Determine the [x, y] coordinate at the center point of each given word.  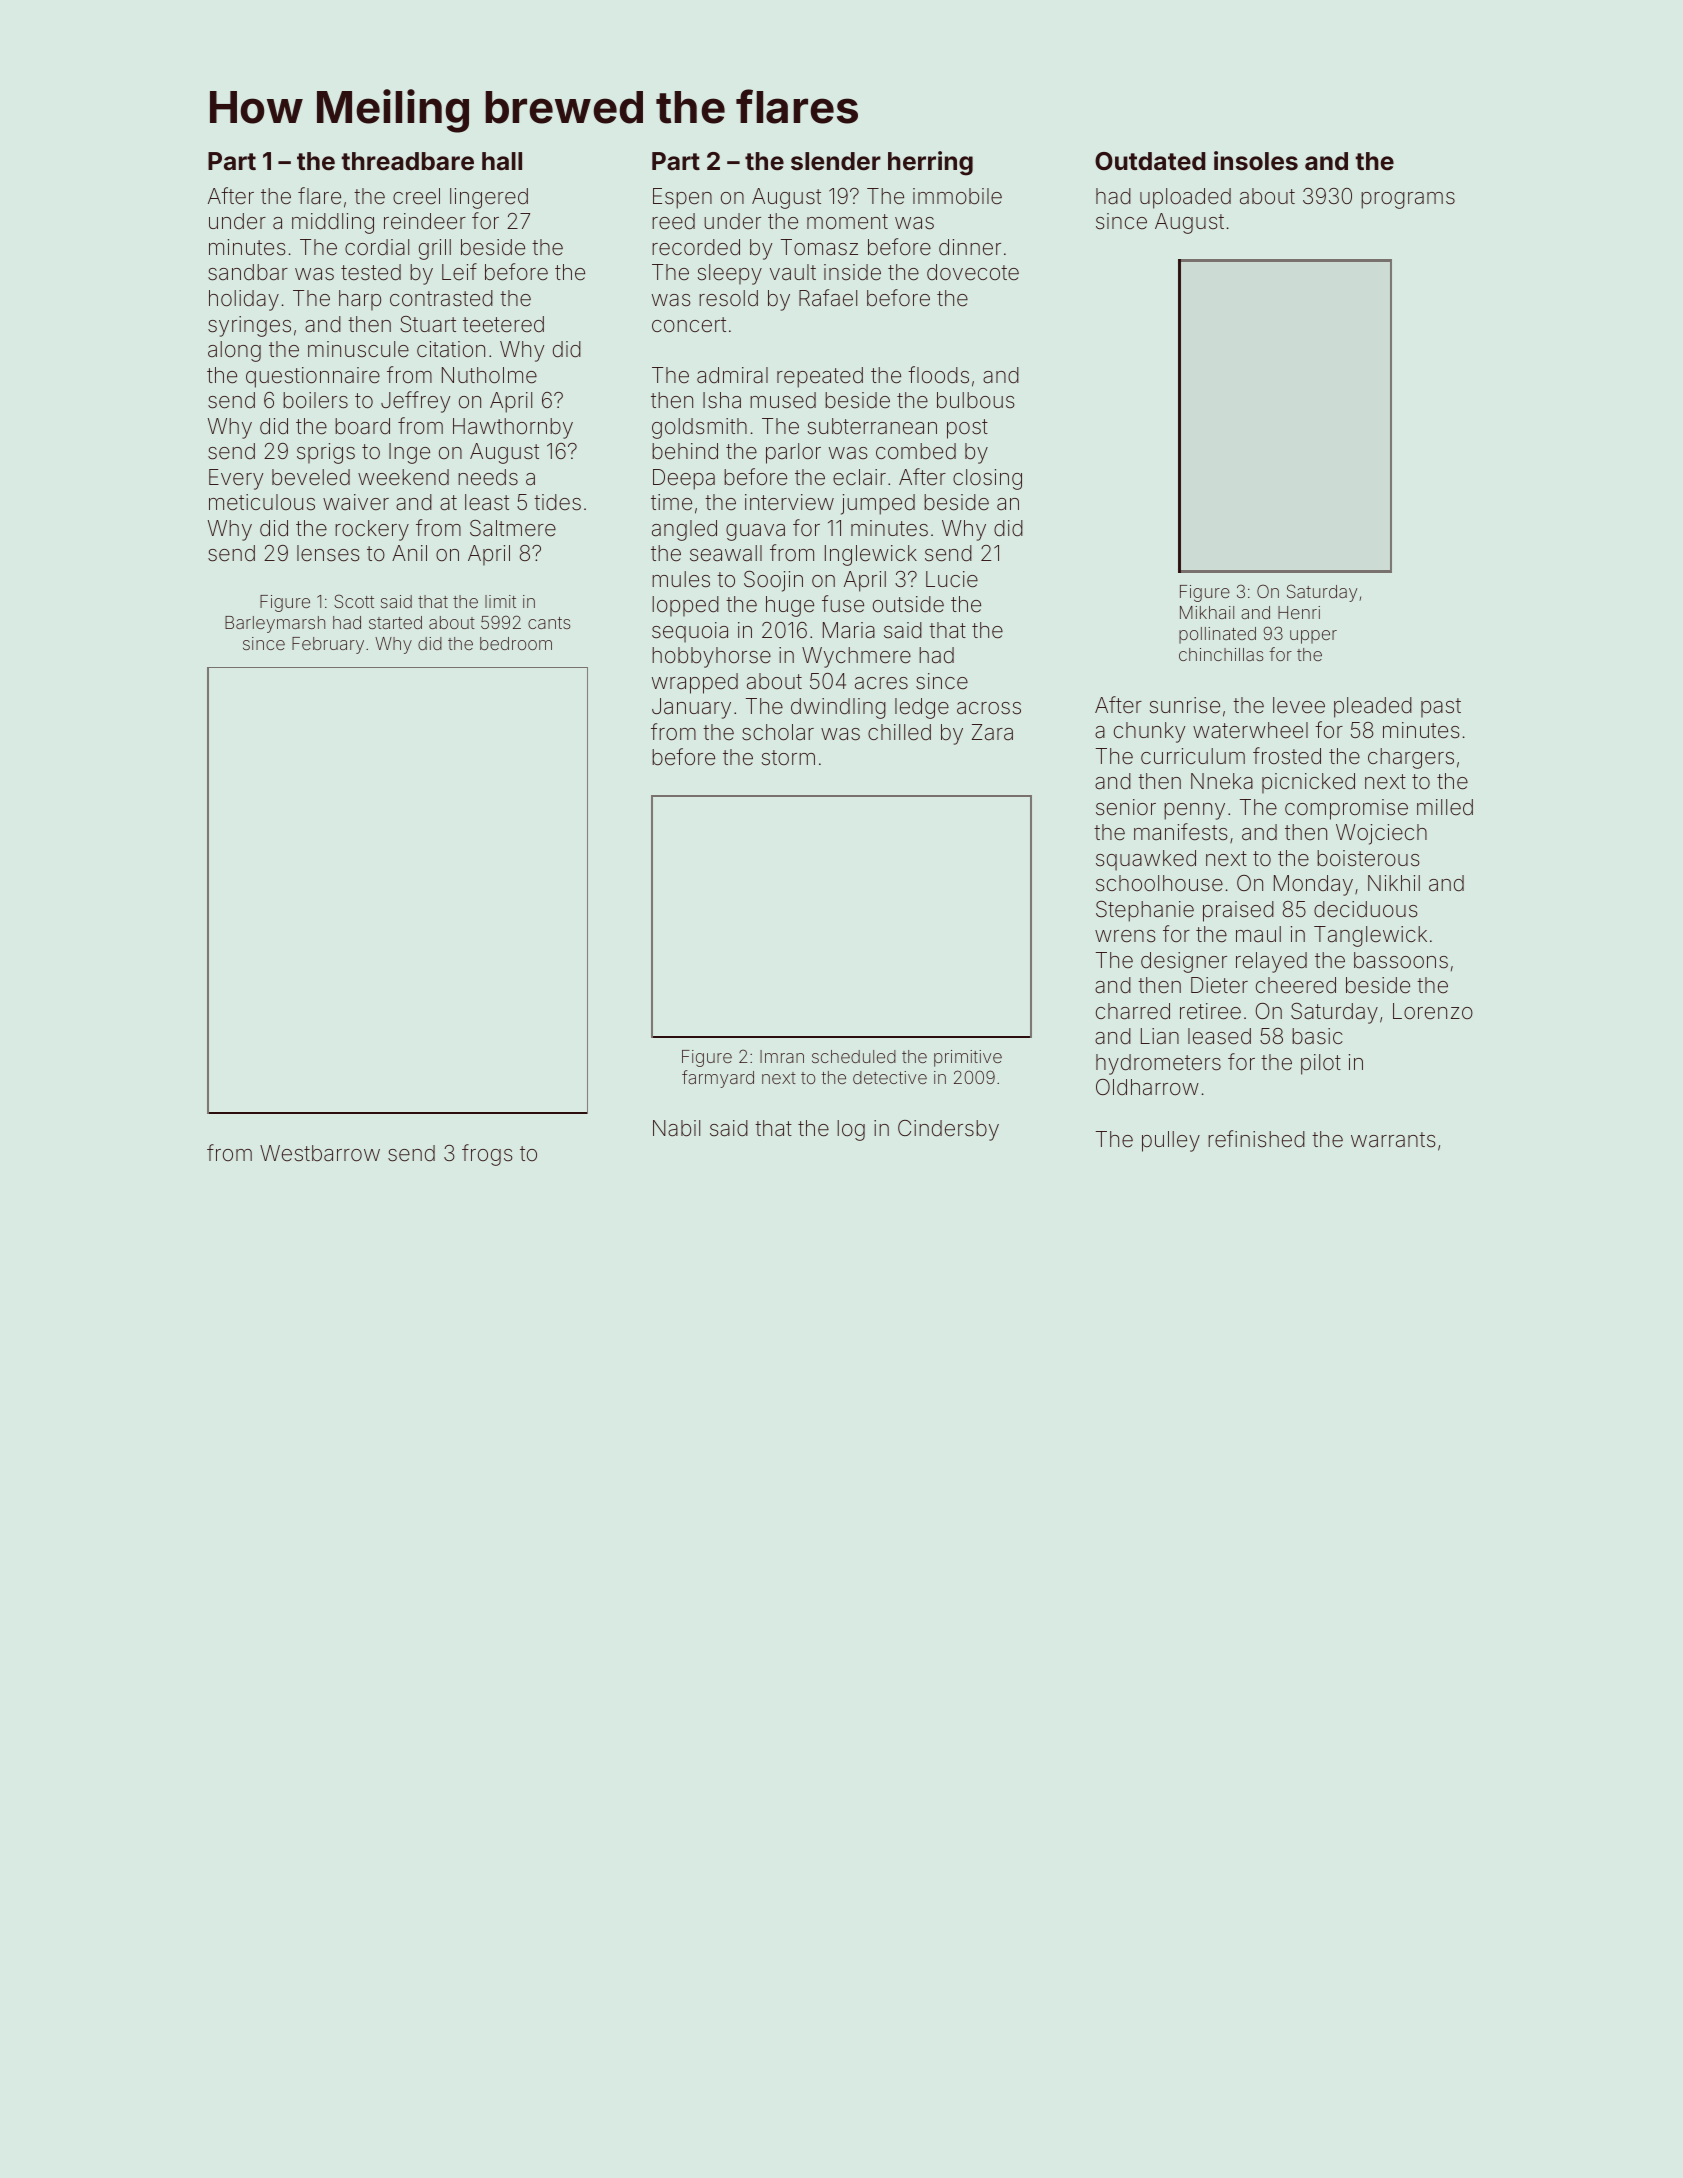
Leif [459, 271]
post [967, 429]
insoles [1256, 161]
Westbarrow [320, 1153]
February [328, 645]
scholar [778, 732]
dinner [970, 247]
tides [557, 502]
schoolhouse [1159, 883]
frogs [487, 1155]
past [1441, 708]
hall [502, 161]
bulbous [975, 400]
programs [1408, 200]
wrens [1125, 936]
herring [930, 163]
